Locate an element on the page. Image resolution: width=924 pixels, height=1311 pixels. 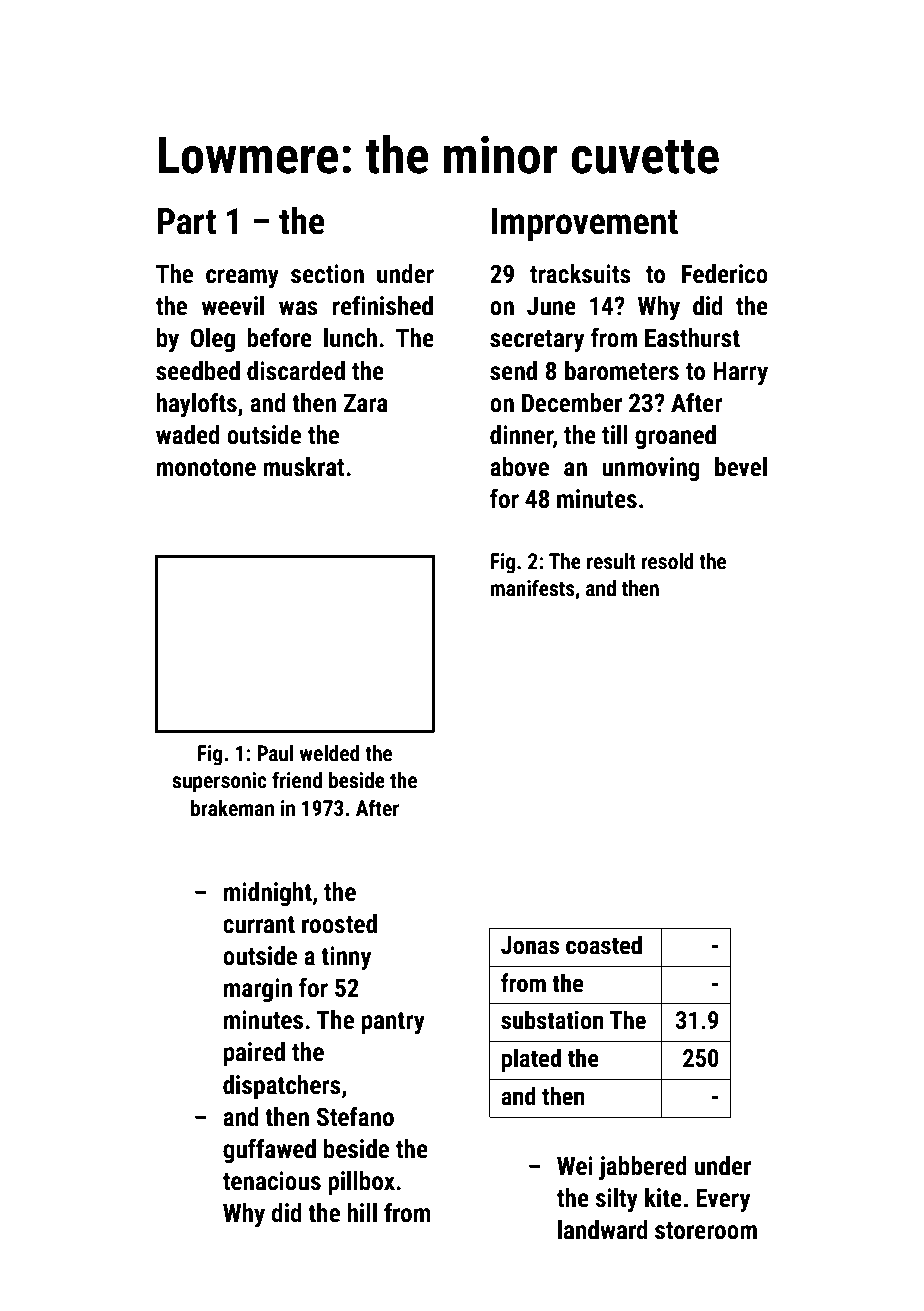
storeroom is located at coordinates (706, 1231).
